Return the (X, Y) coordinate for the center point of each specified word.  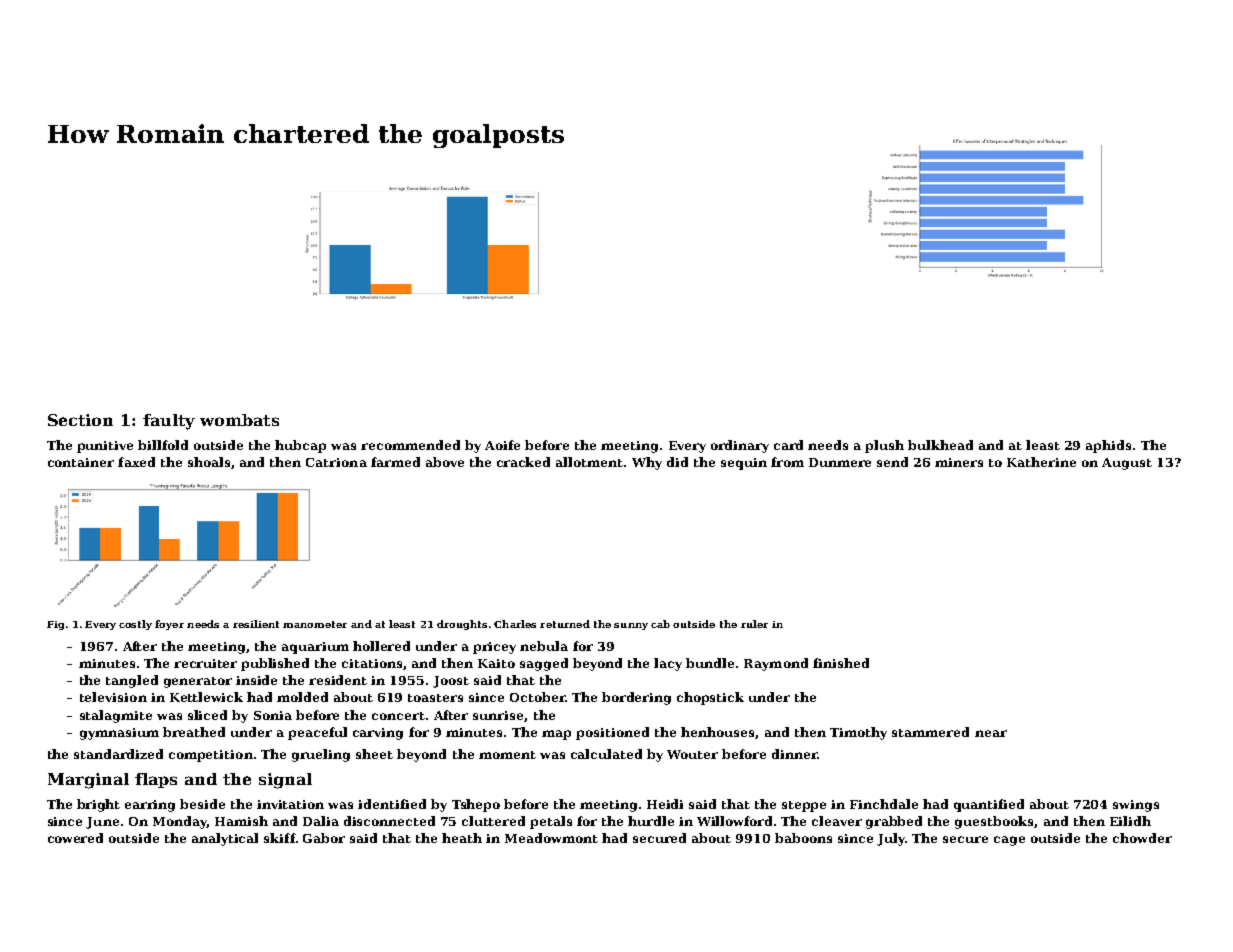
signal (285, 781)
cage (1009, 841)
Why (647, 463)
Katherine (1041, 462)
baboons (803, 838)
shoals (209, 462)
